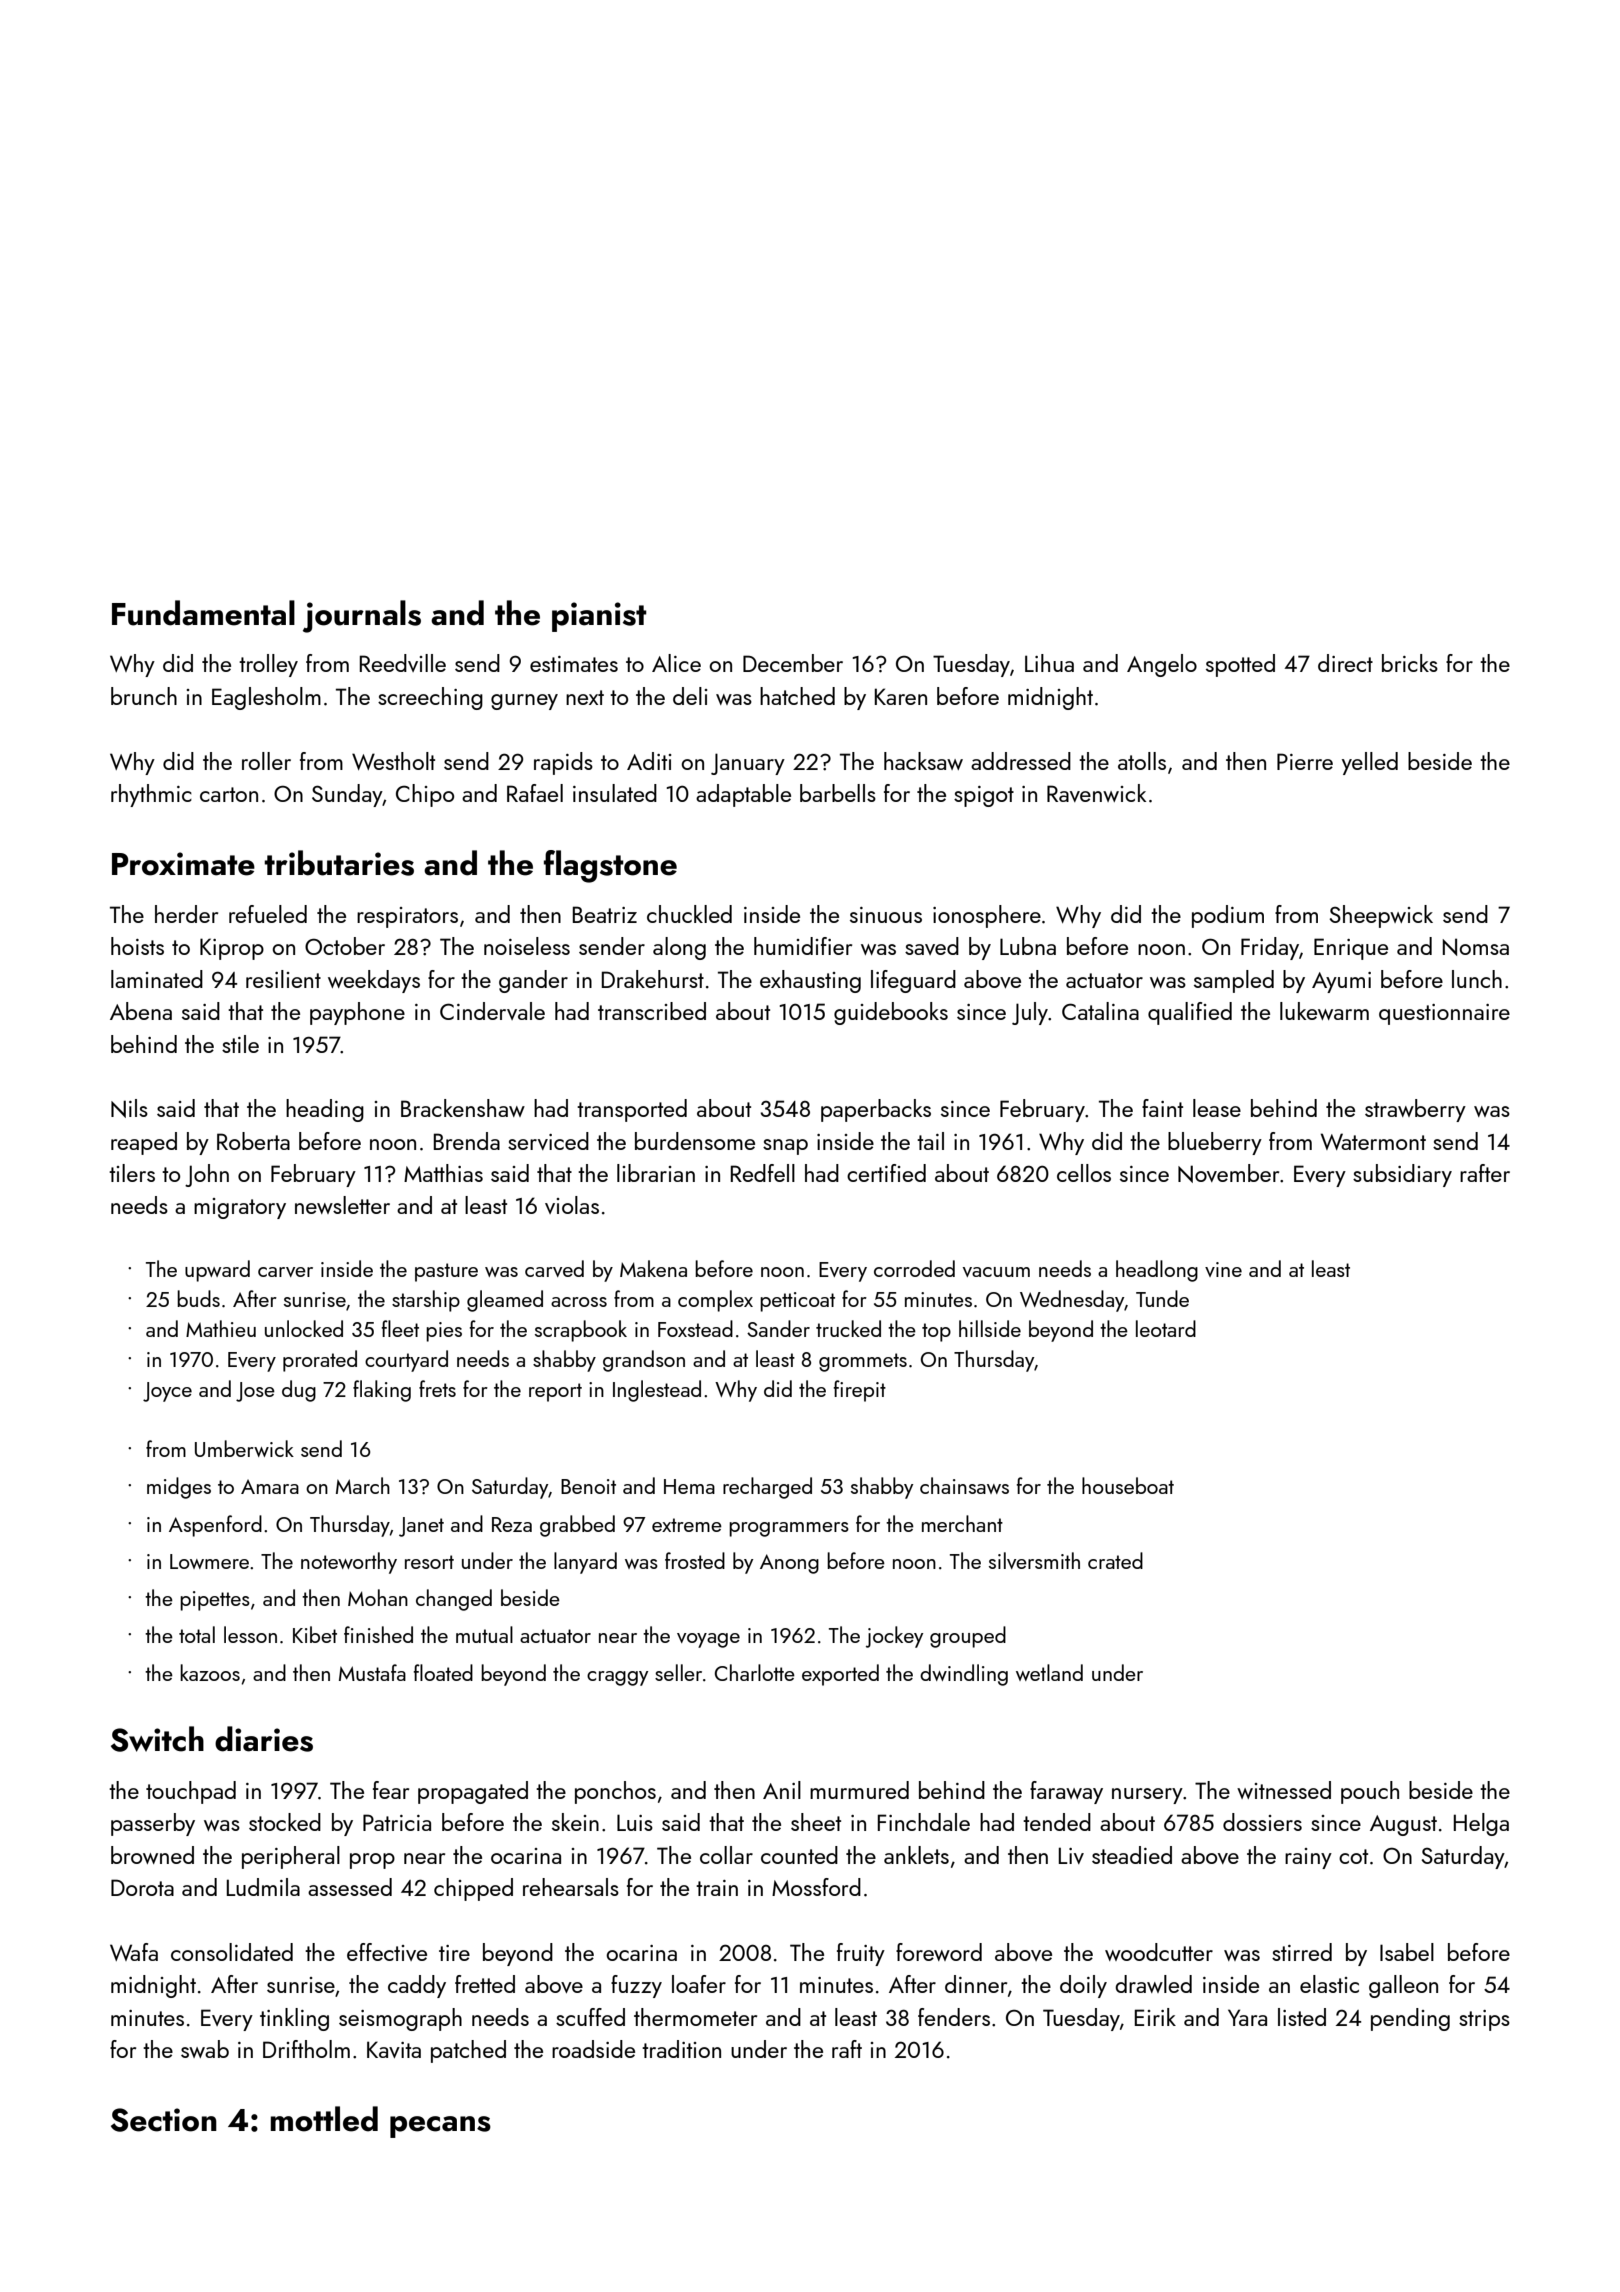  What do you see at coordinates (1407, 1952) in the page?
I see `Isabel` at bounding box center [1407, 1952].
